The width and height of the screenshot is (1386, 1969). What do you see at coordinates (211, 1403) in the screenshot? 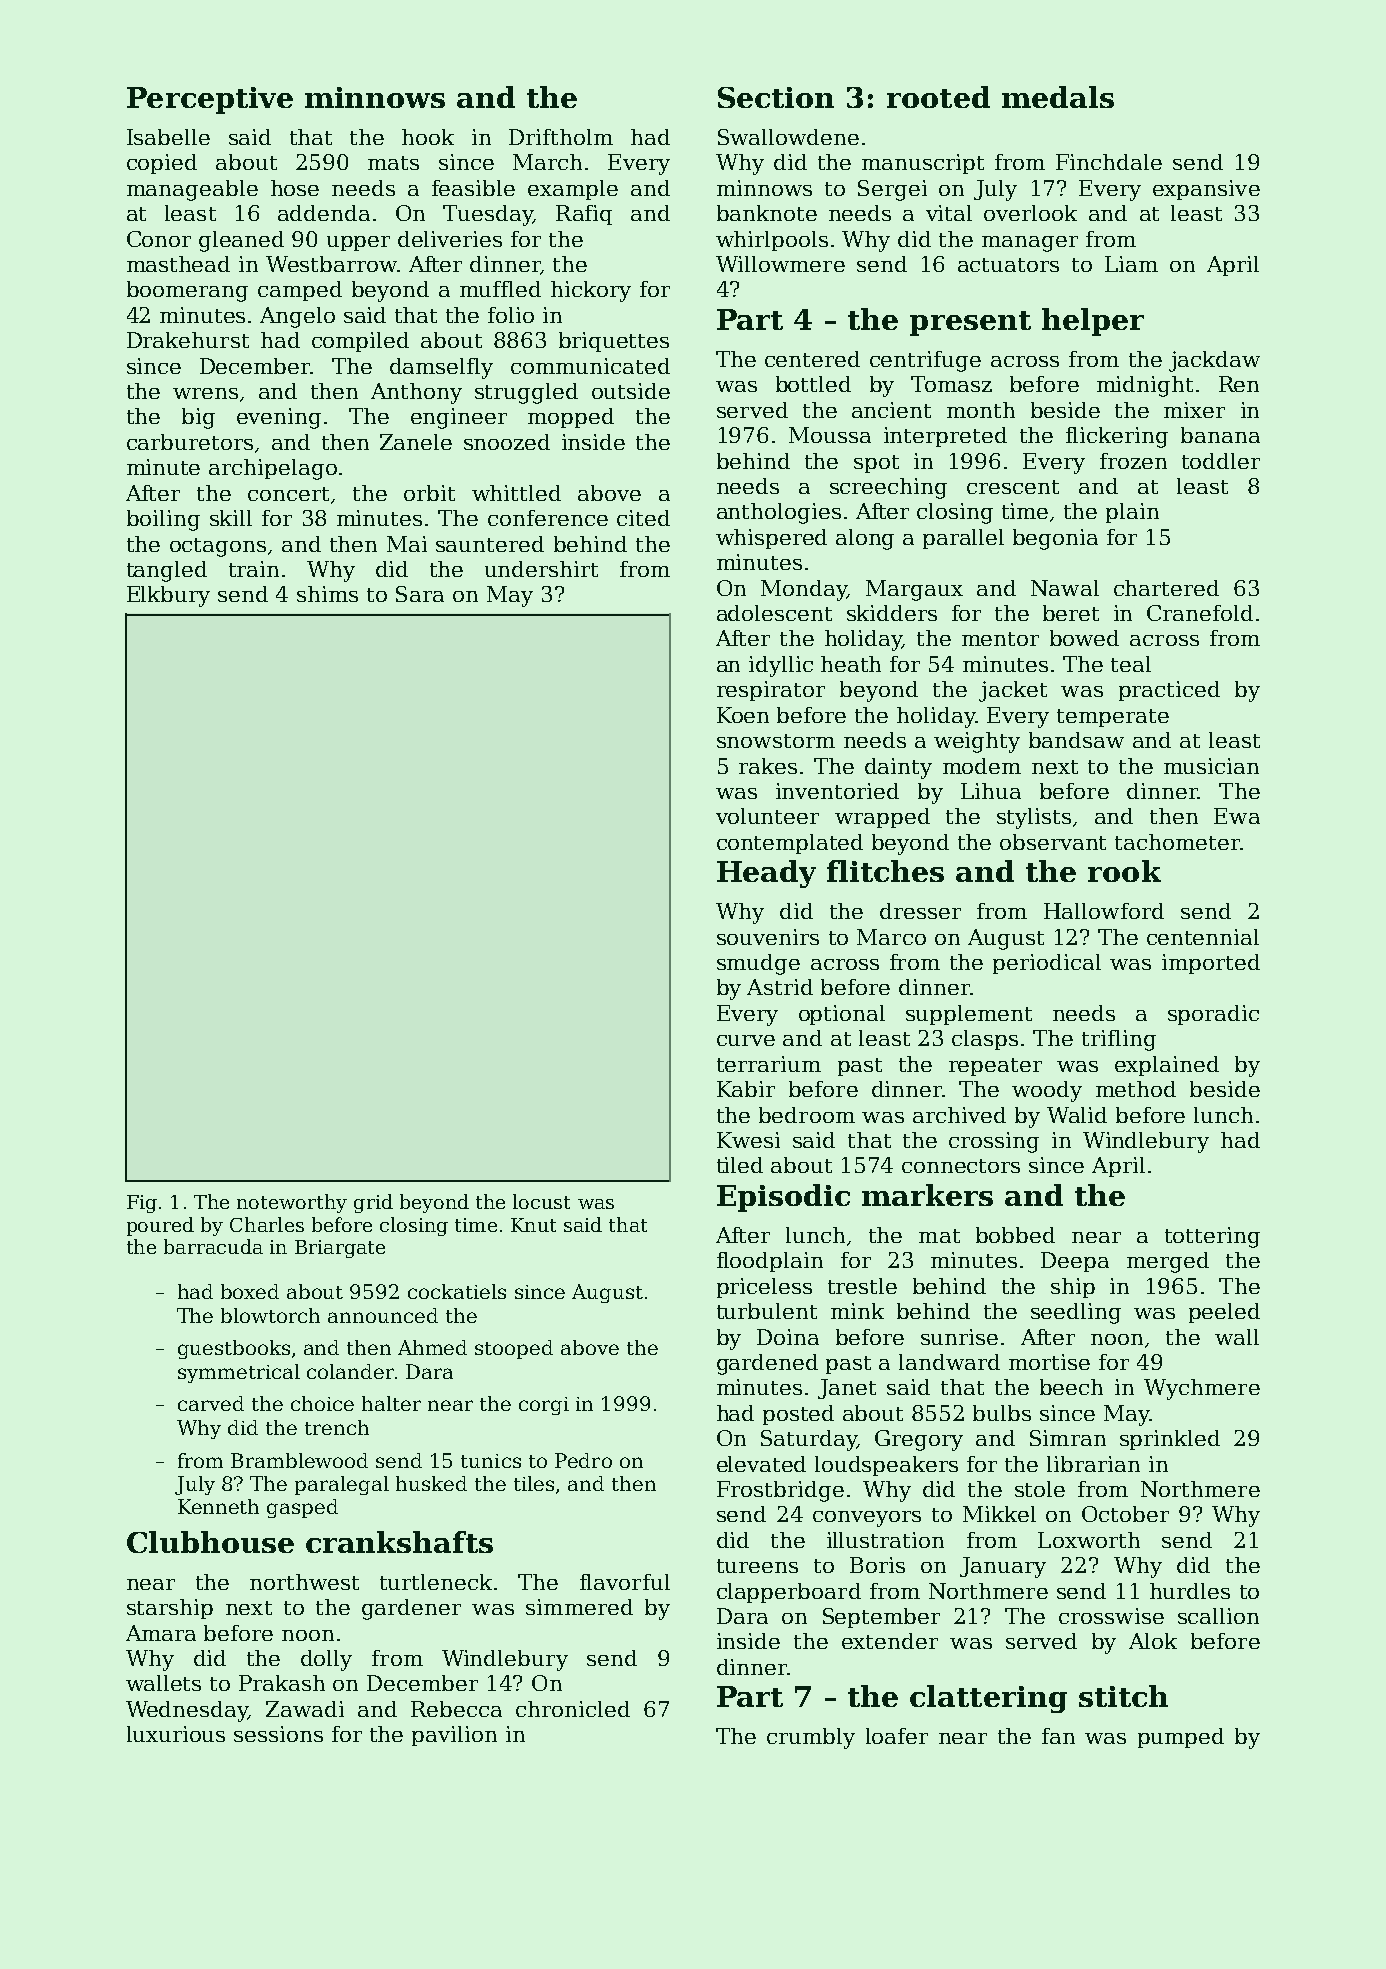
I see `carved` at bounding box center [211, 1403].
